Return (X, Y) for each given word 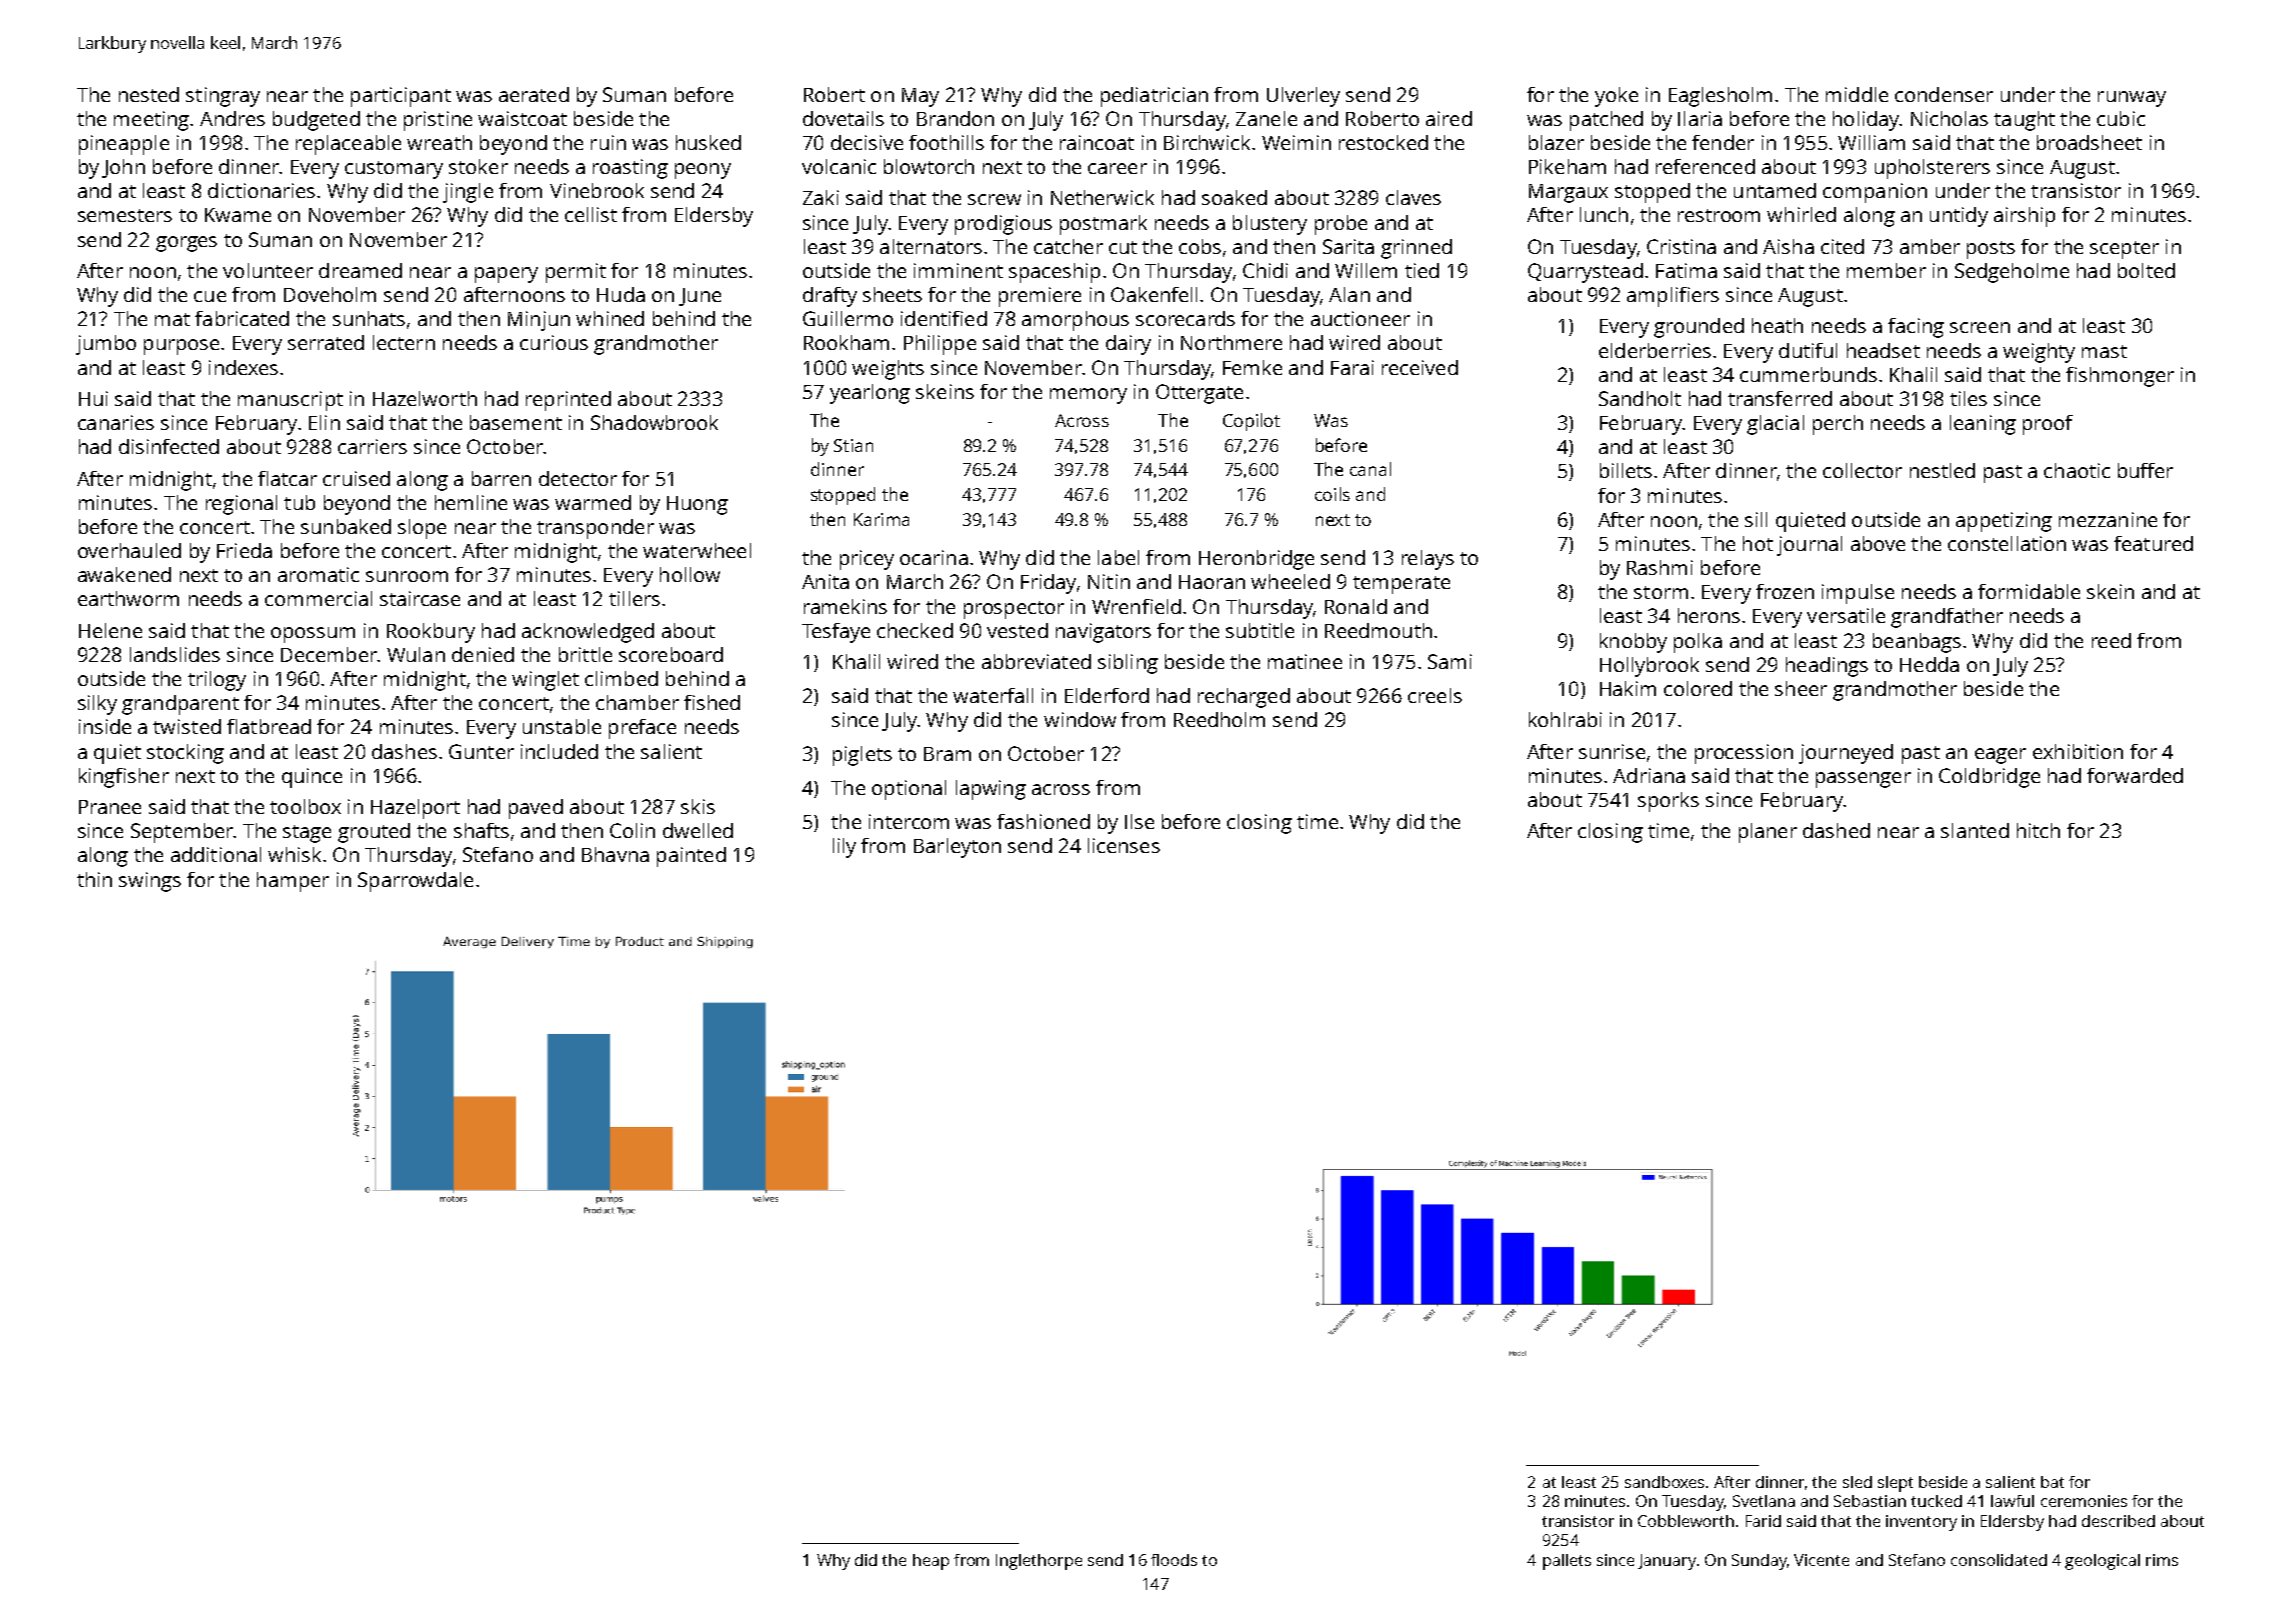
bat (2052, 1482)
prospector (1014, 610)
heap (931, 1562)
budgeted (316, 121)
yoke (1616, 97)
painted (691, 857)
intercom (909, 821)
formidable (2029, 591)
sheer (1801, 688)
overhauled (129, 550)
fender (1723, 142)
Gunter (481, 751)
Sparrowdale (415, 882)
